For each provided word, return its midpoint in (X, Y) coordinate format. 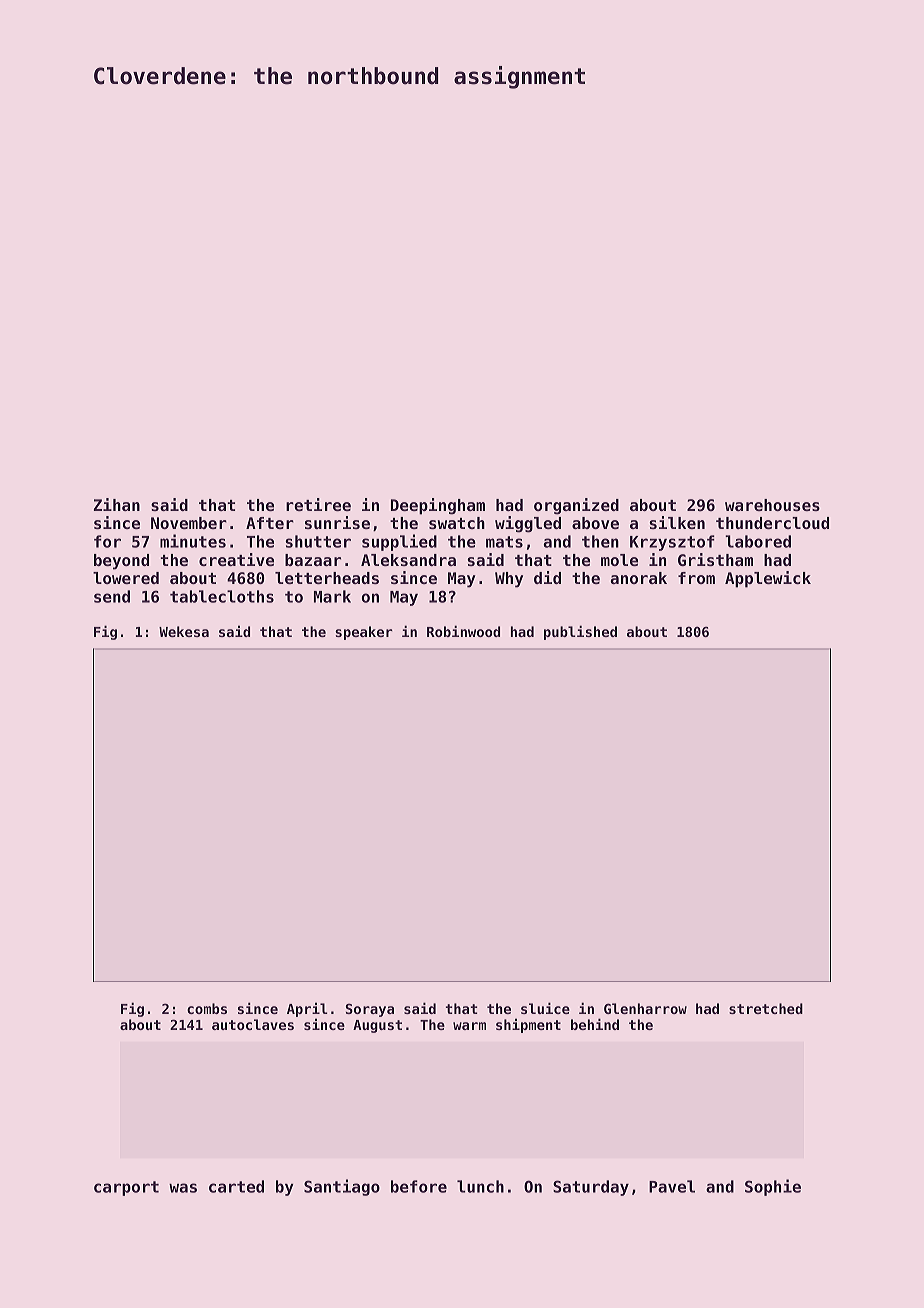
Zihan (117, 504)
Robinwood (463, 631)
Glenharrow (645, 1008)
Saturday (591, 1188)
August (377, 1026)
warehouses (772, 505)
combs (207, 1008)
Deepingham (438, 506)
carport (126, 1188)
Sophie (773, 1187)
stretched (766, 1008)
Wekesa (184, 631)
